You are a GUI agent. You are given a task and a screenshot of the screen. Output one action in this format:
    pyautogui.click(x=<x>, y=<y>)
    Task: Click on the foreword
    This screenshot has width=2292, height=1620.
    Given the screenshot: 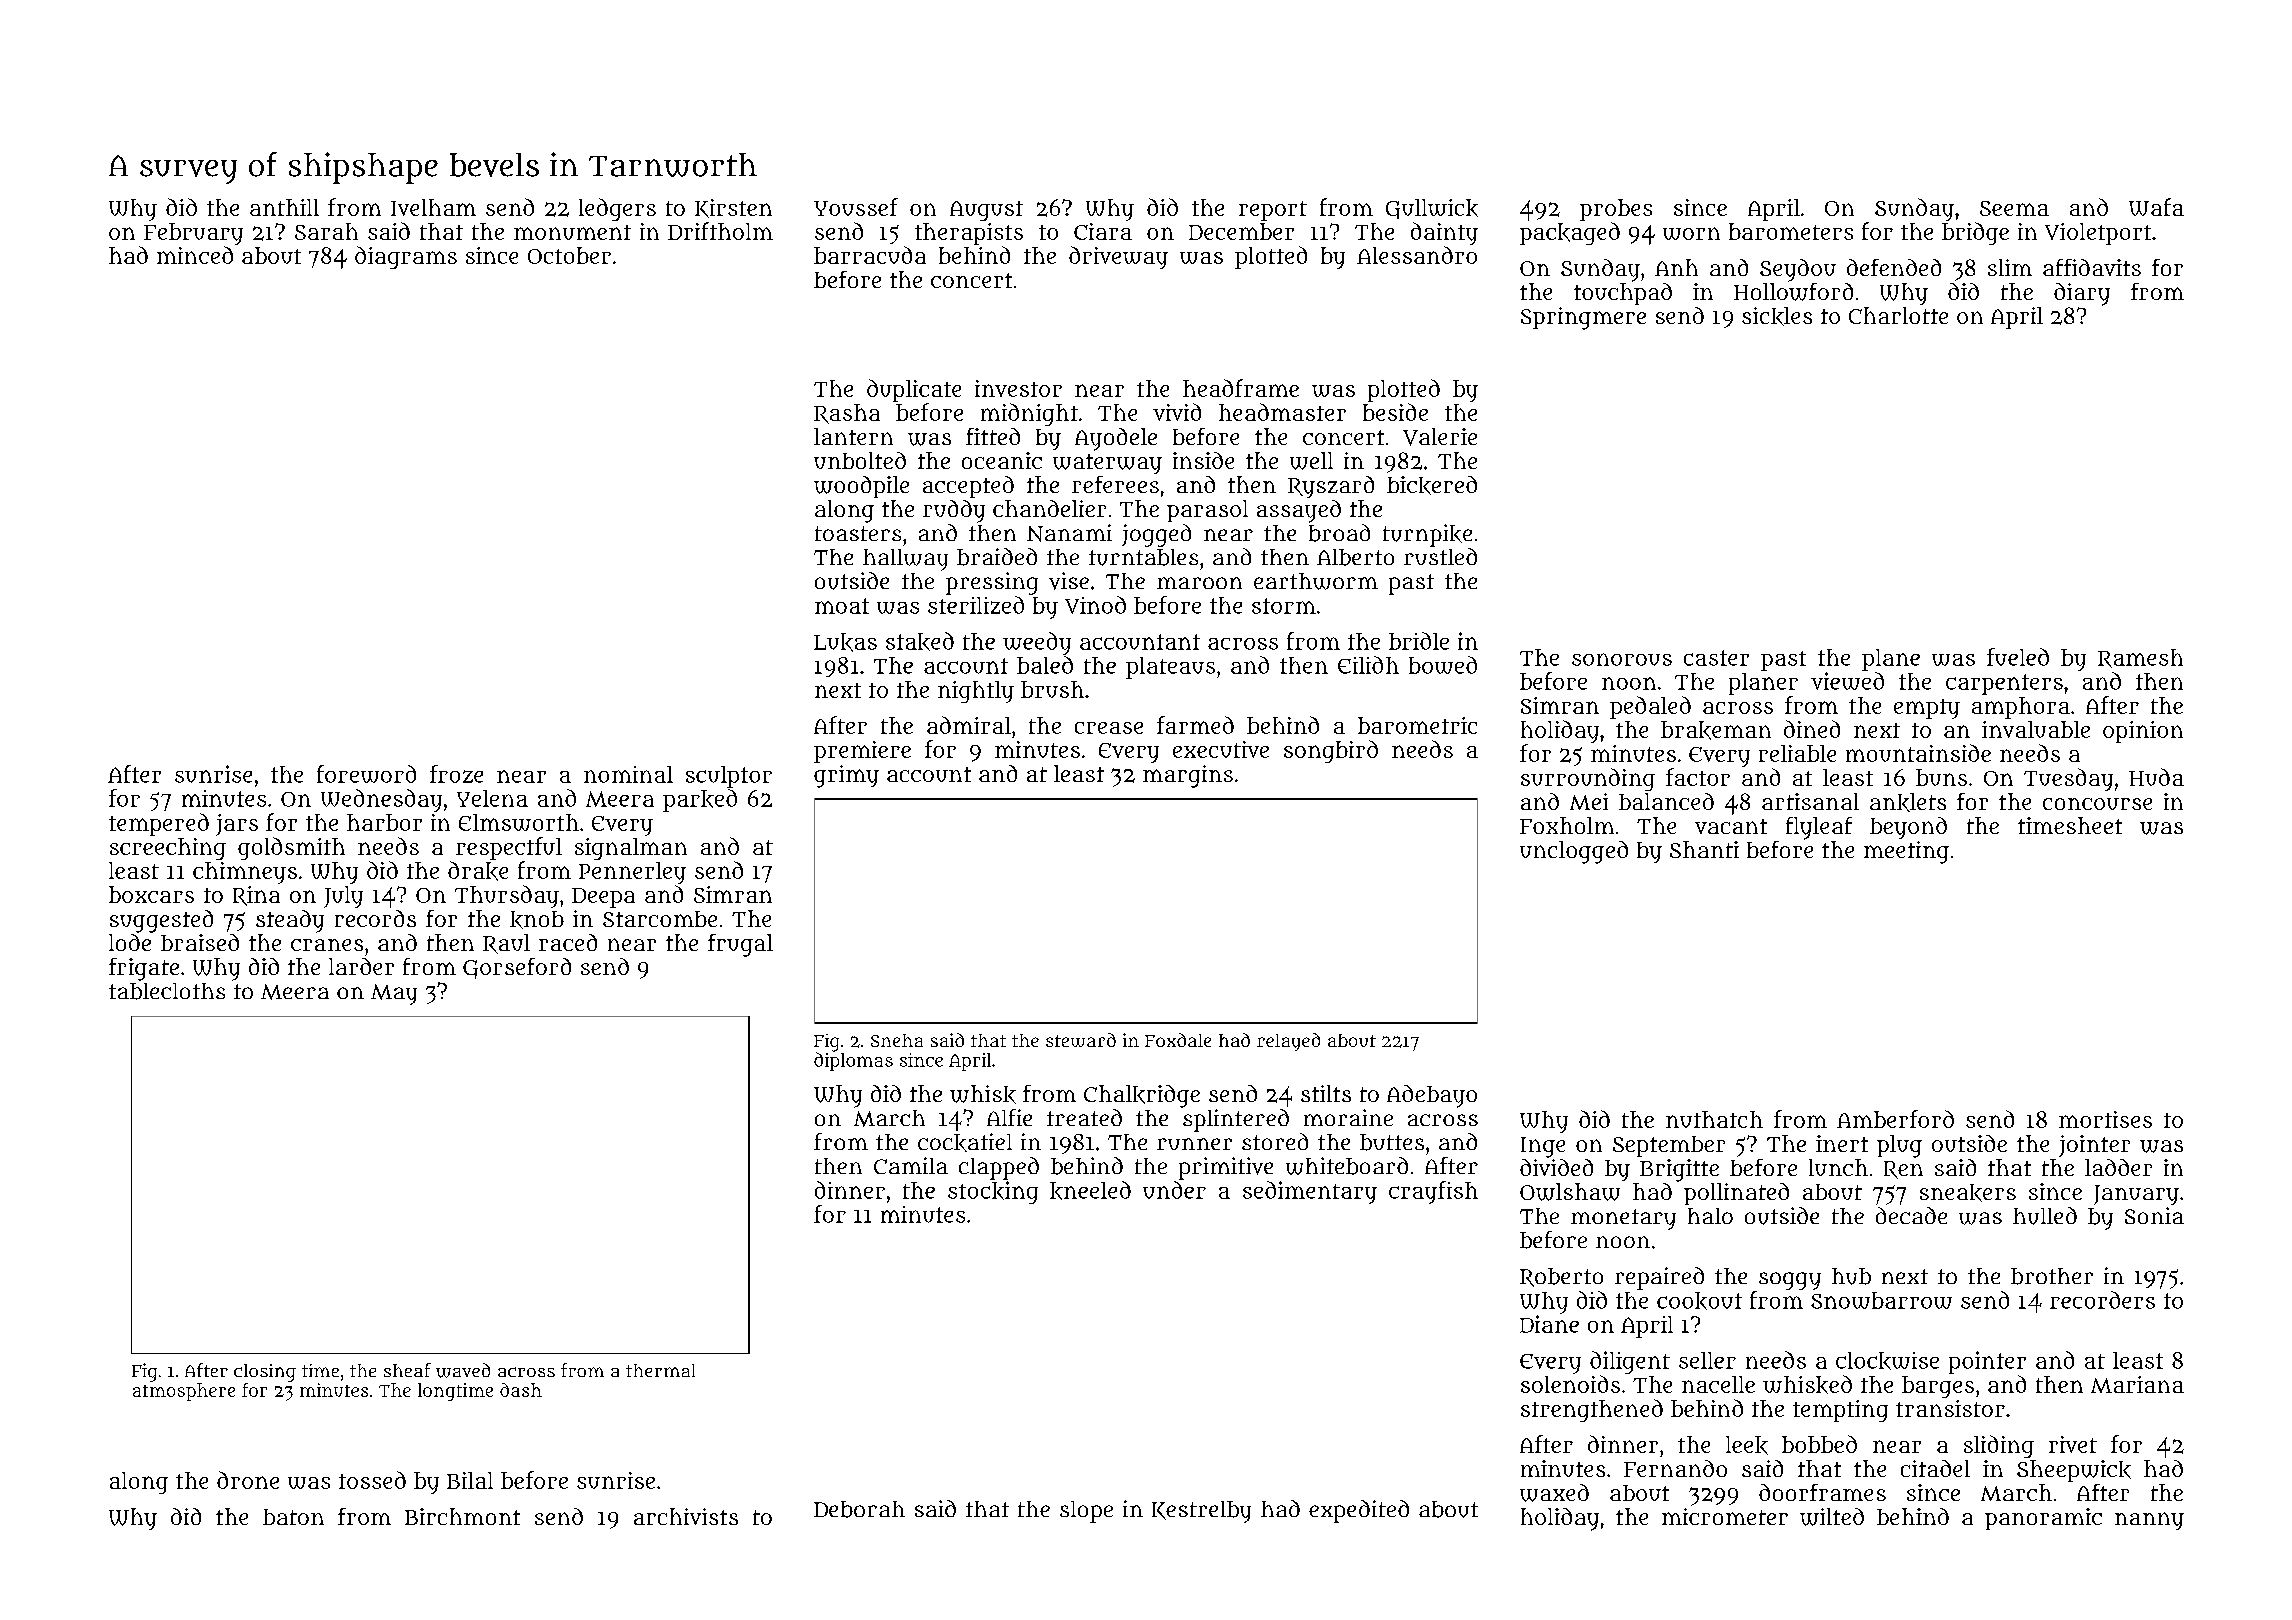 What is the action you would take?
    pyautogui.click(x=366, y=774)
